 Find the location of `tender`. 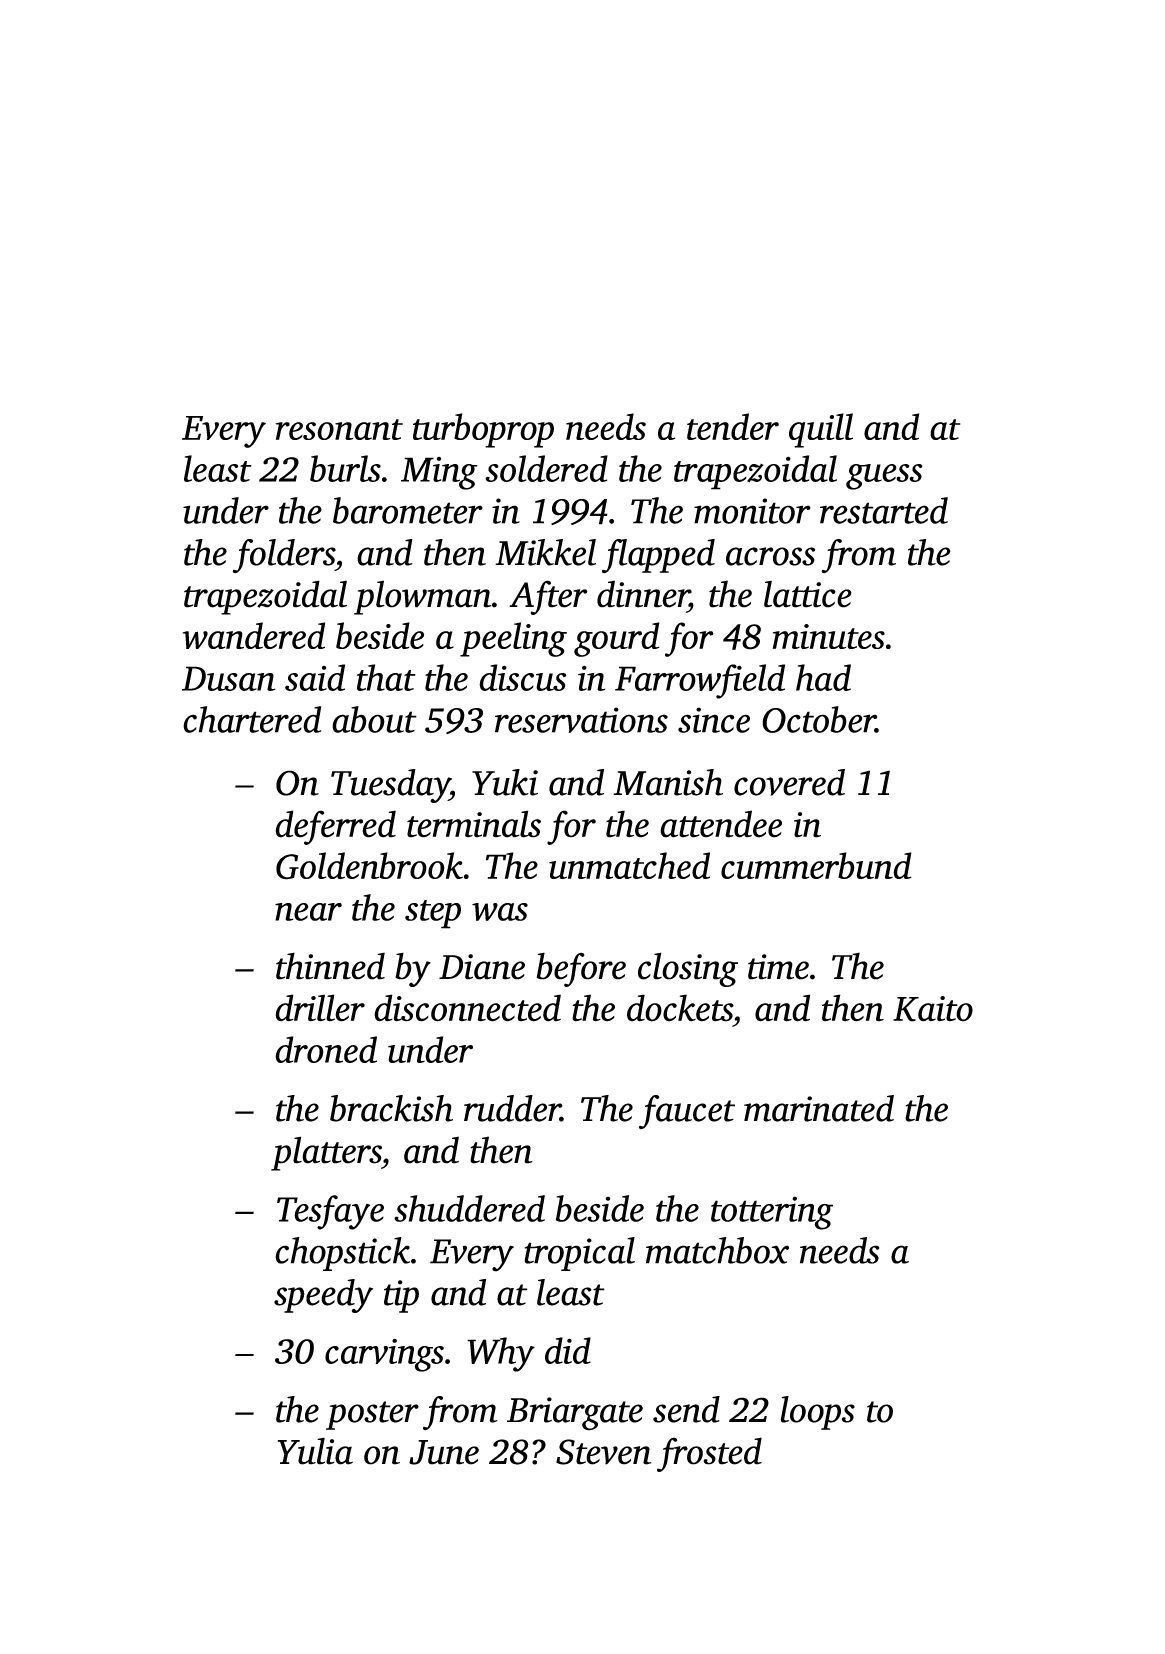

tender is located at coordinates (733, 426).
